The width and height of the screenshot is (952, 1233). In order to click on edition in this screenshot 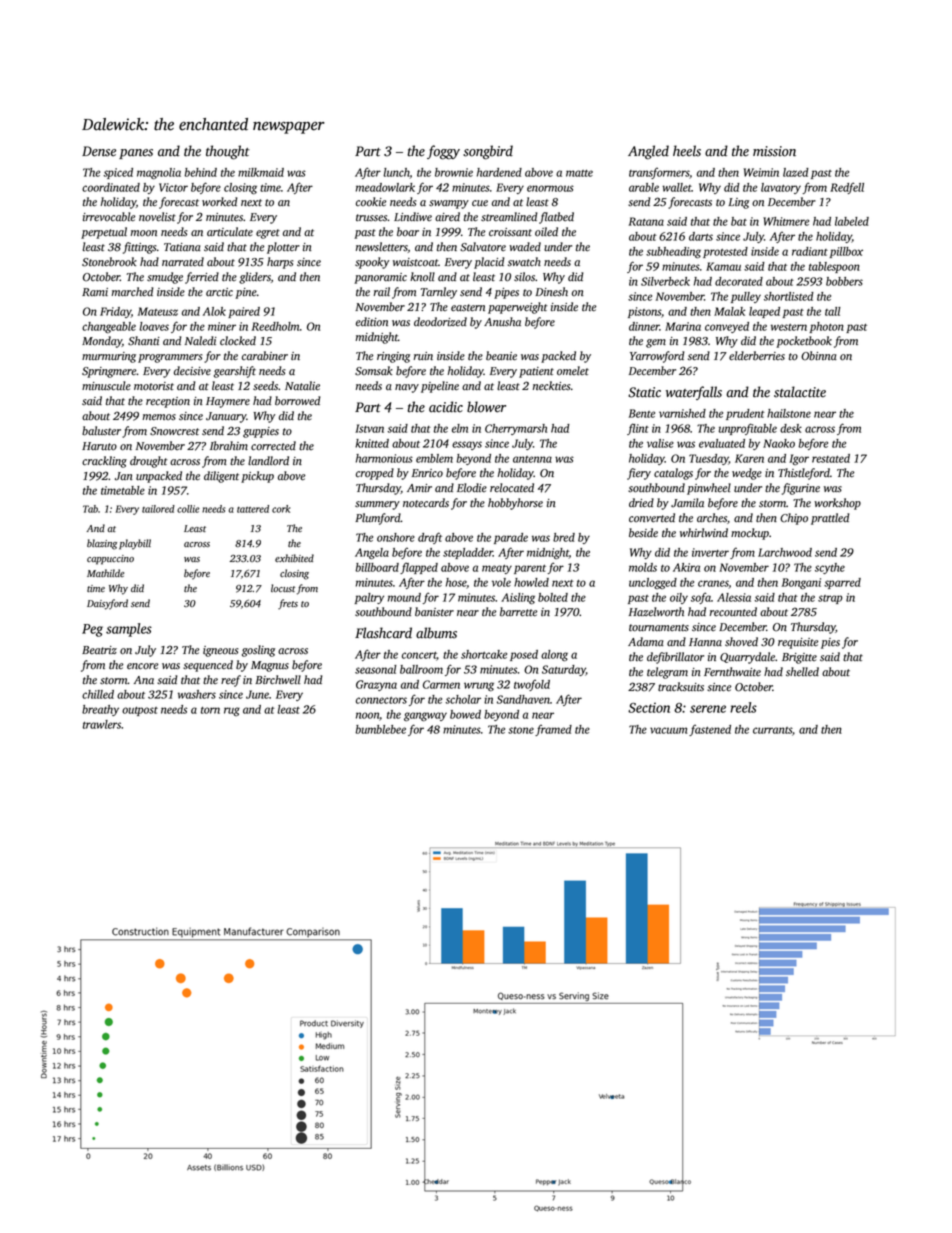, I will do `click(372, 322)`.
